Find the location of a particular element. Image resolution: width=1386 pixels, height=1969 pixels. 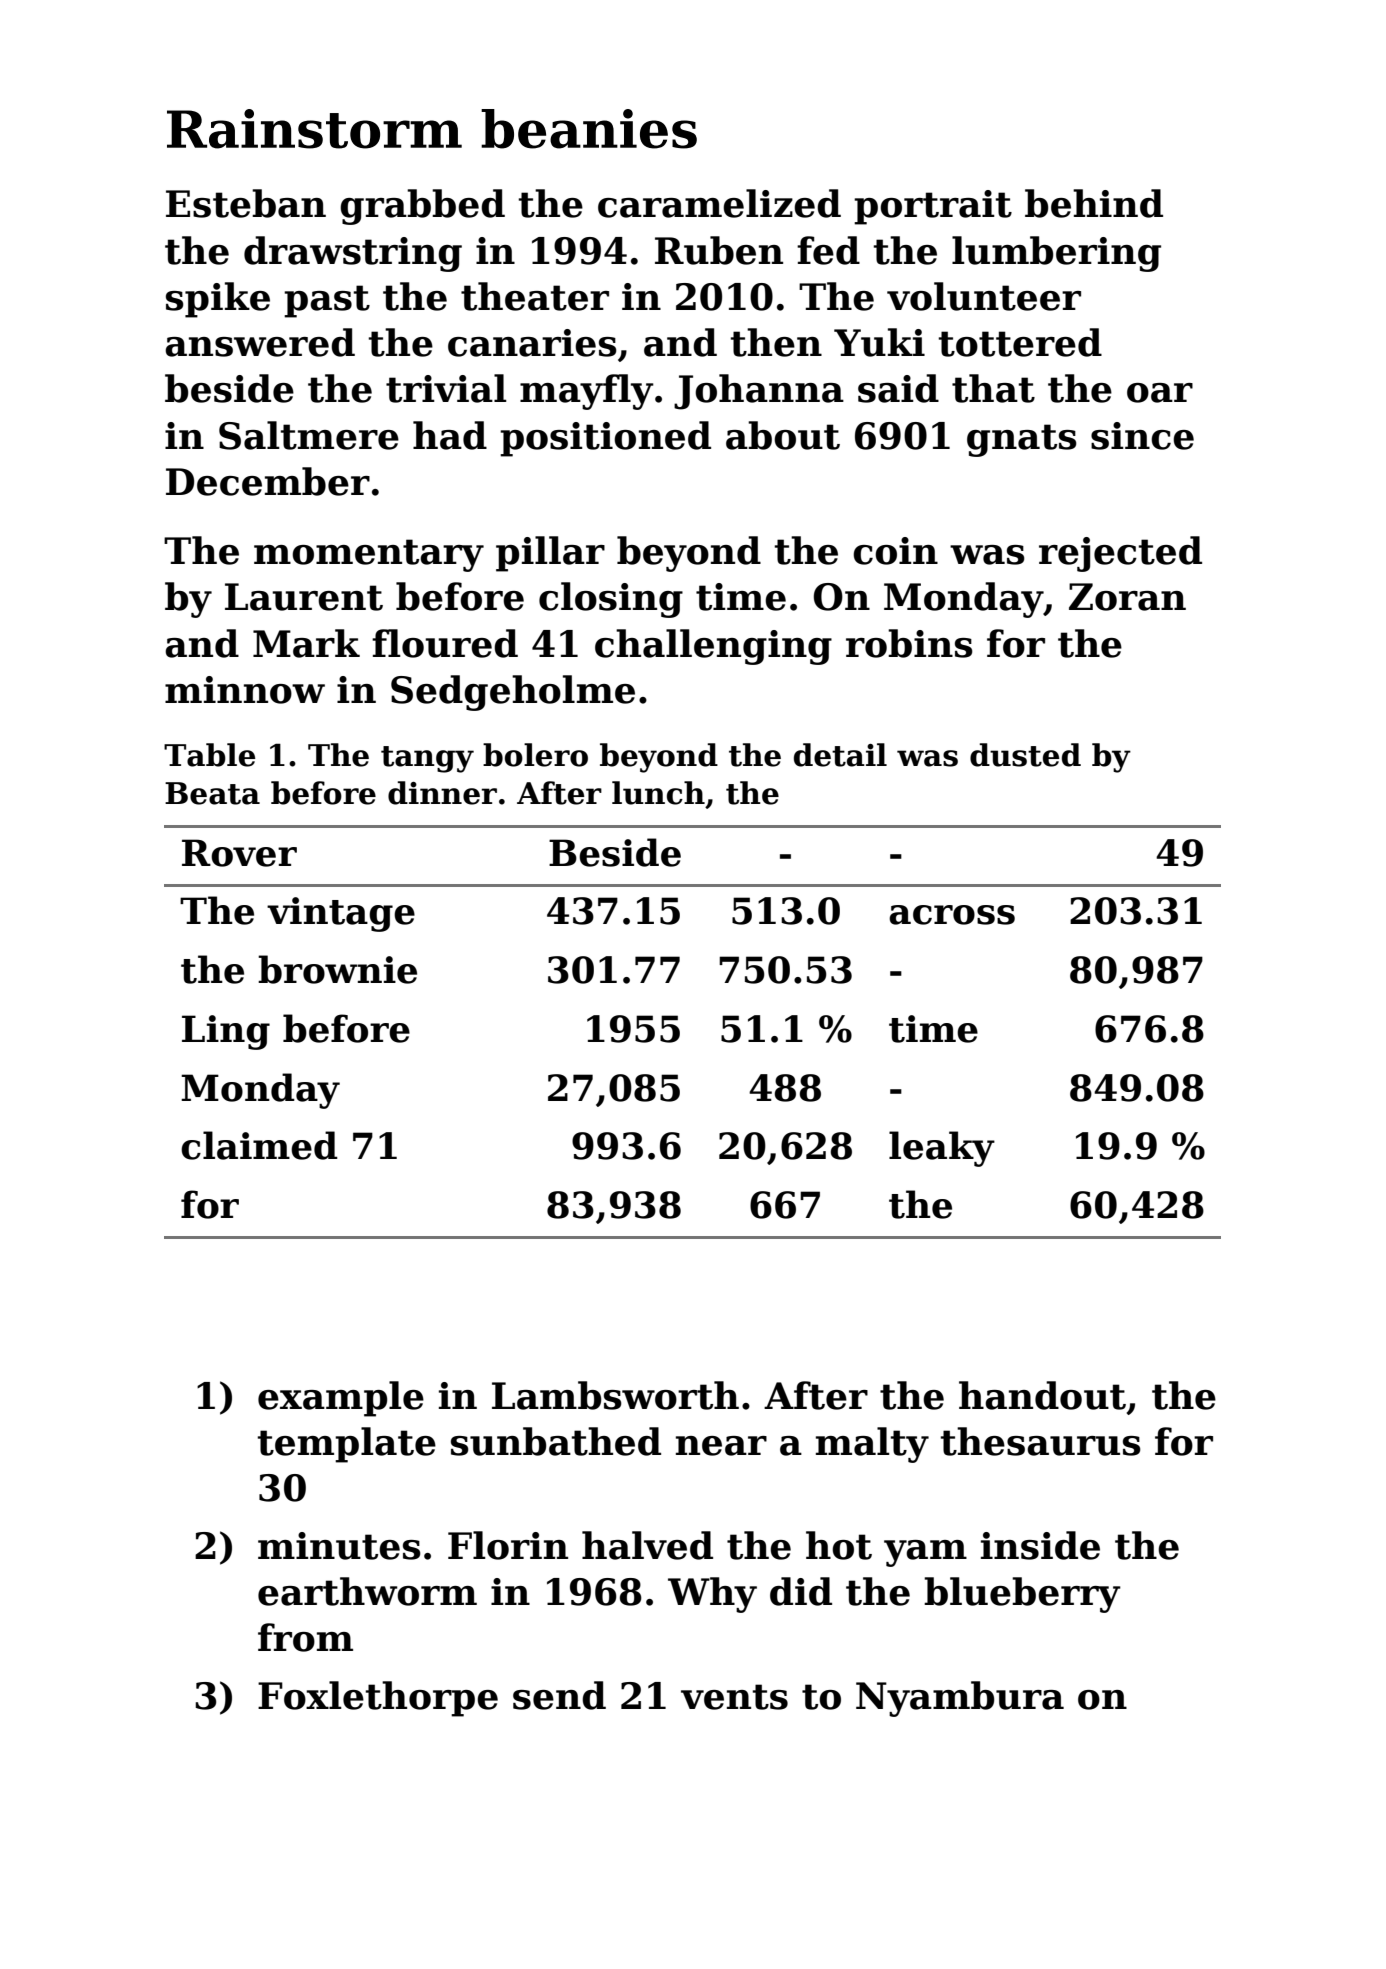

vents is located at coordinates (734, 1697).
